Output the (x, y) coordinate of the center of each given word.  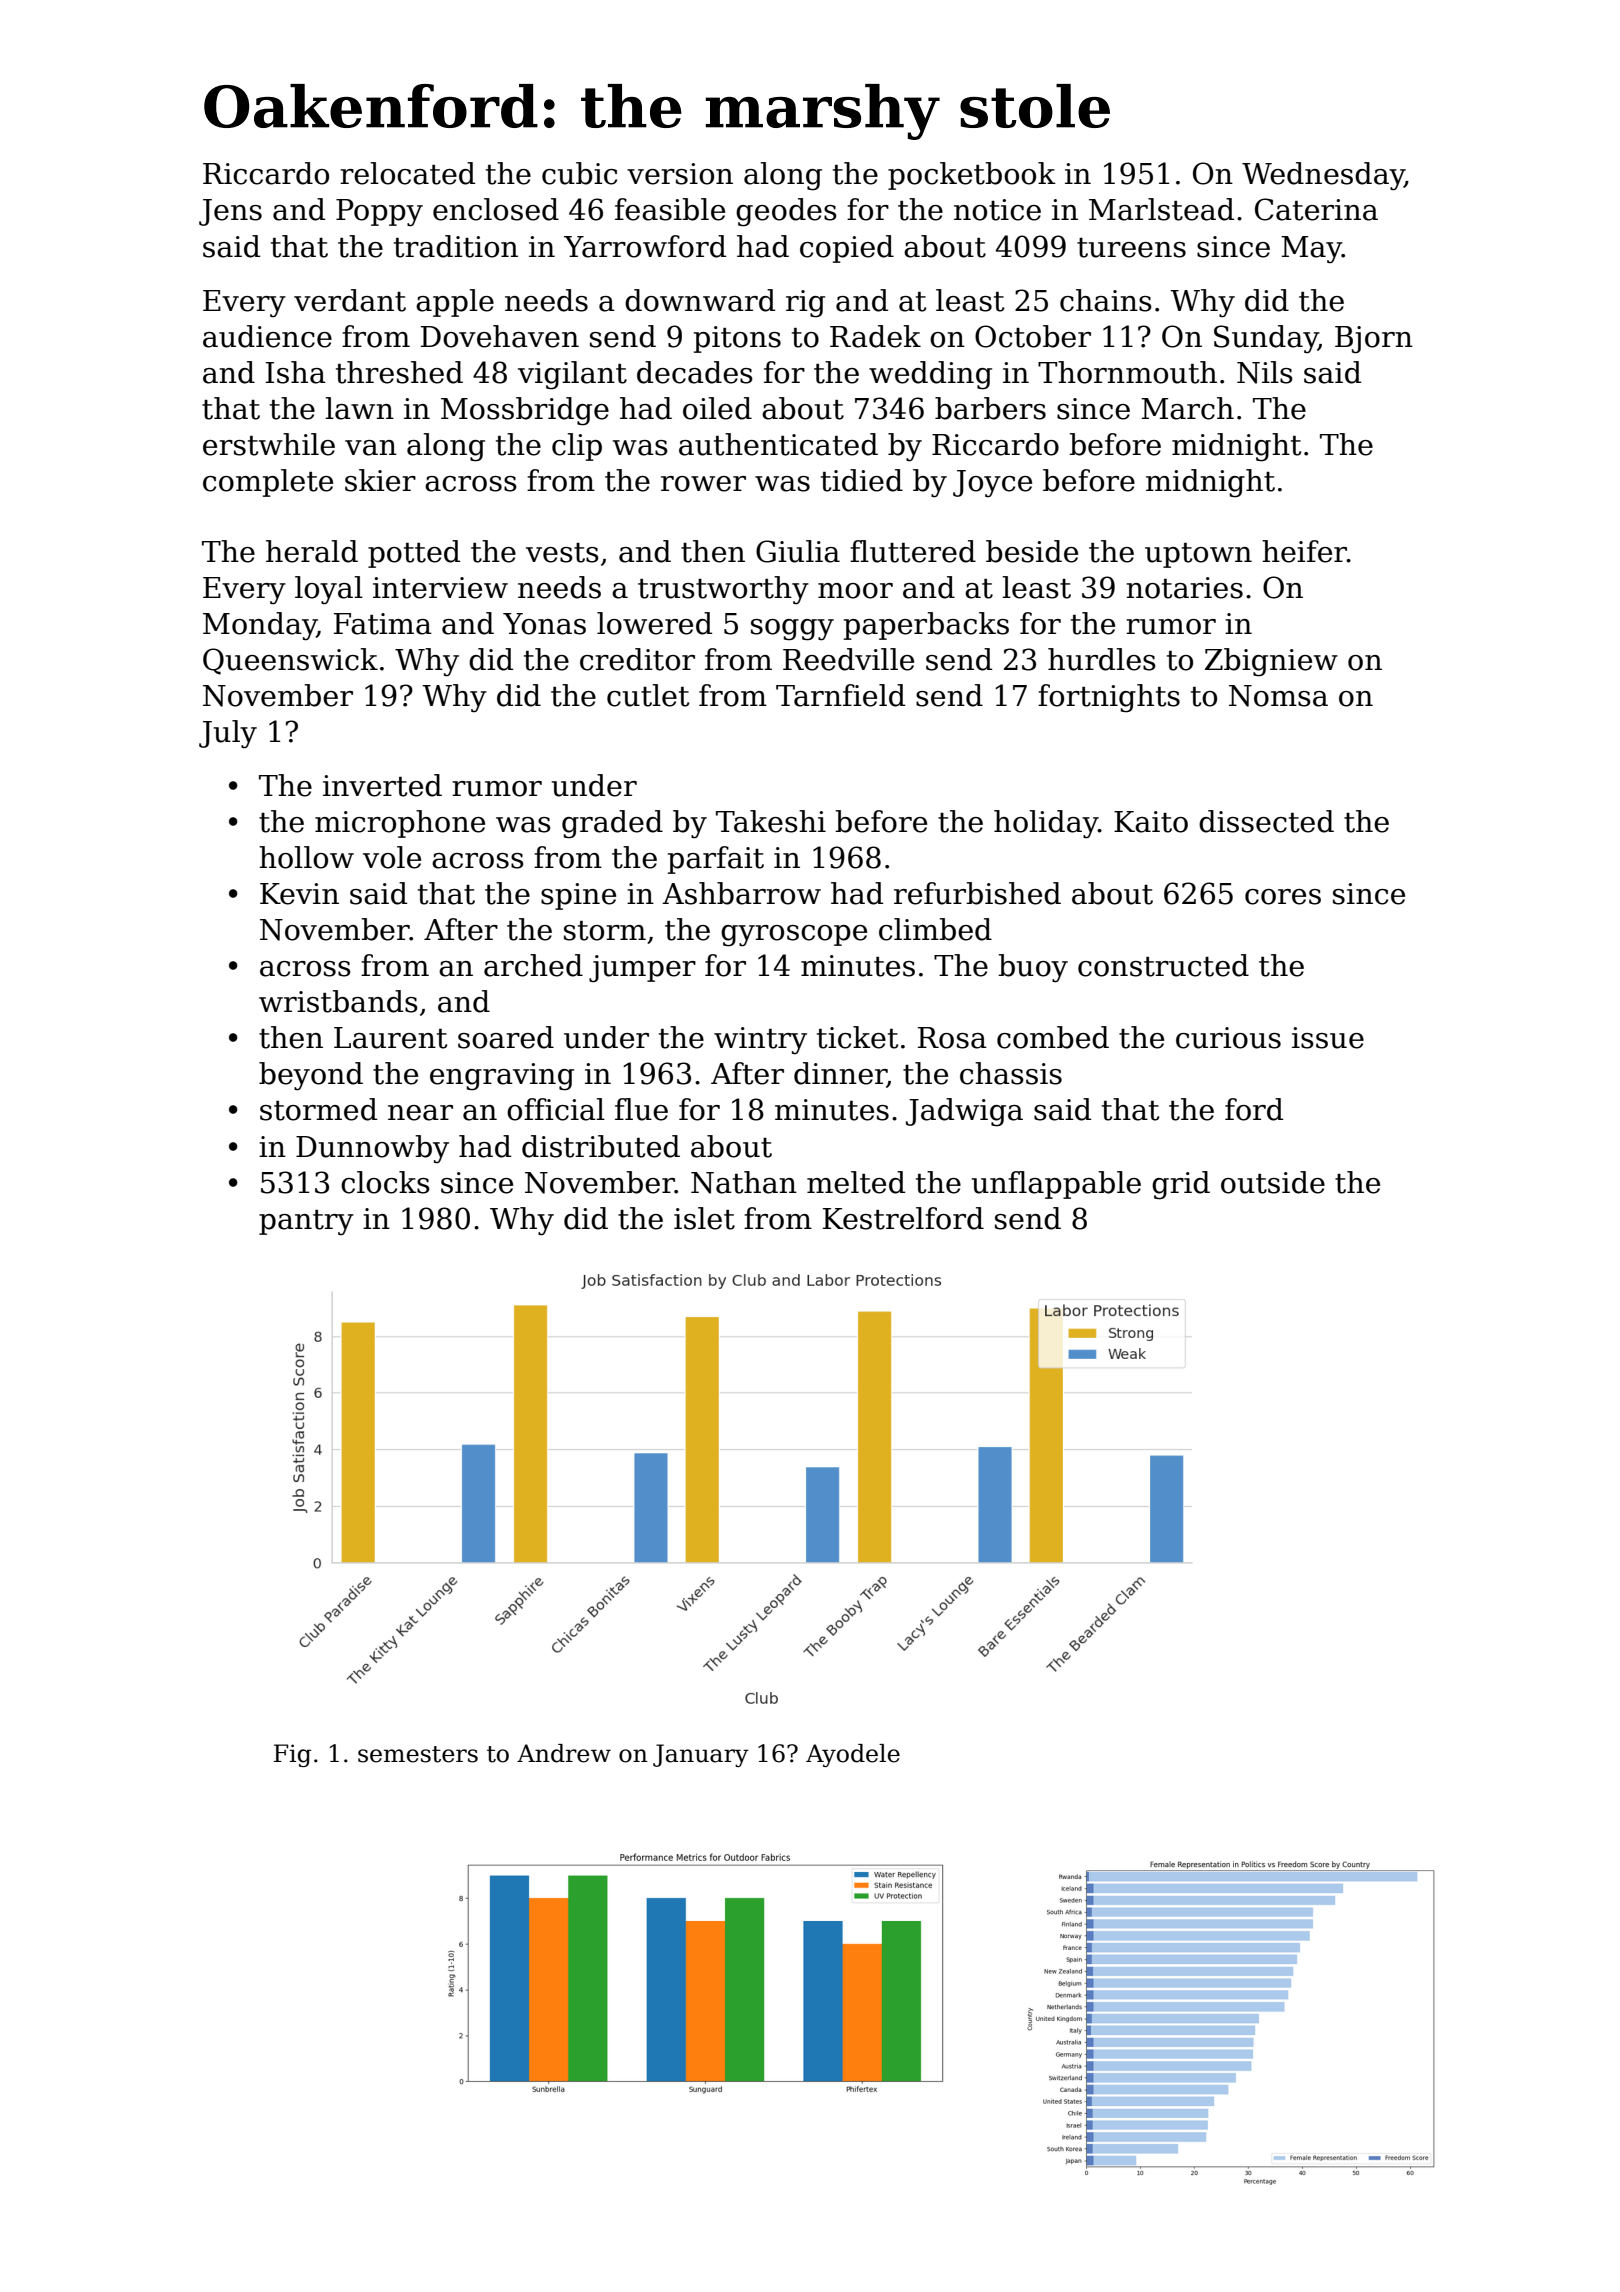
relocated (407, 173)
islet (704, 1218)
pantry (306, 1222)
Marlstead (1161, 209)
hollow (306, 857)
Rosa (952, 1038)
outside (1273, 1182)
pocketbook (972, 176)
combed (1053, 1037)
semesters (418, 1754)
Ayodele (853, 1755)
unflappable (1056, 1185)
